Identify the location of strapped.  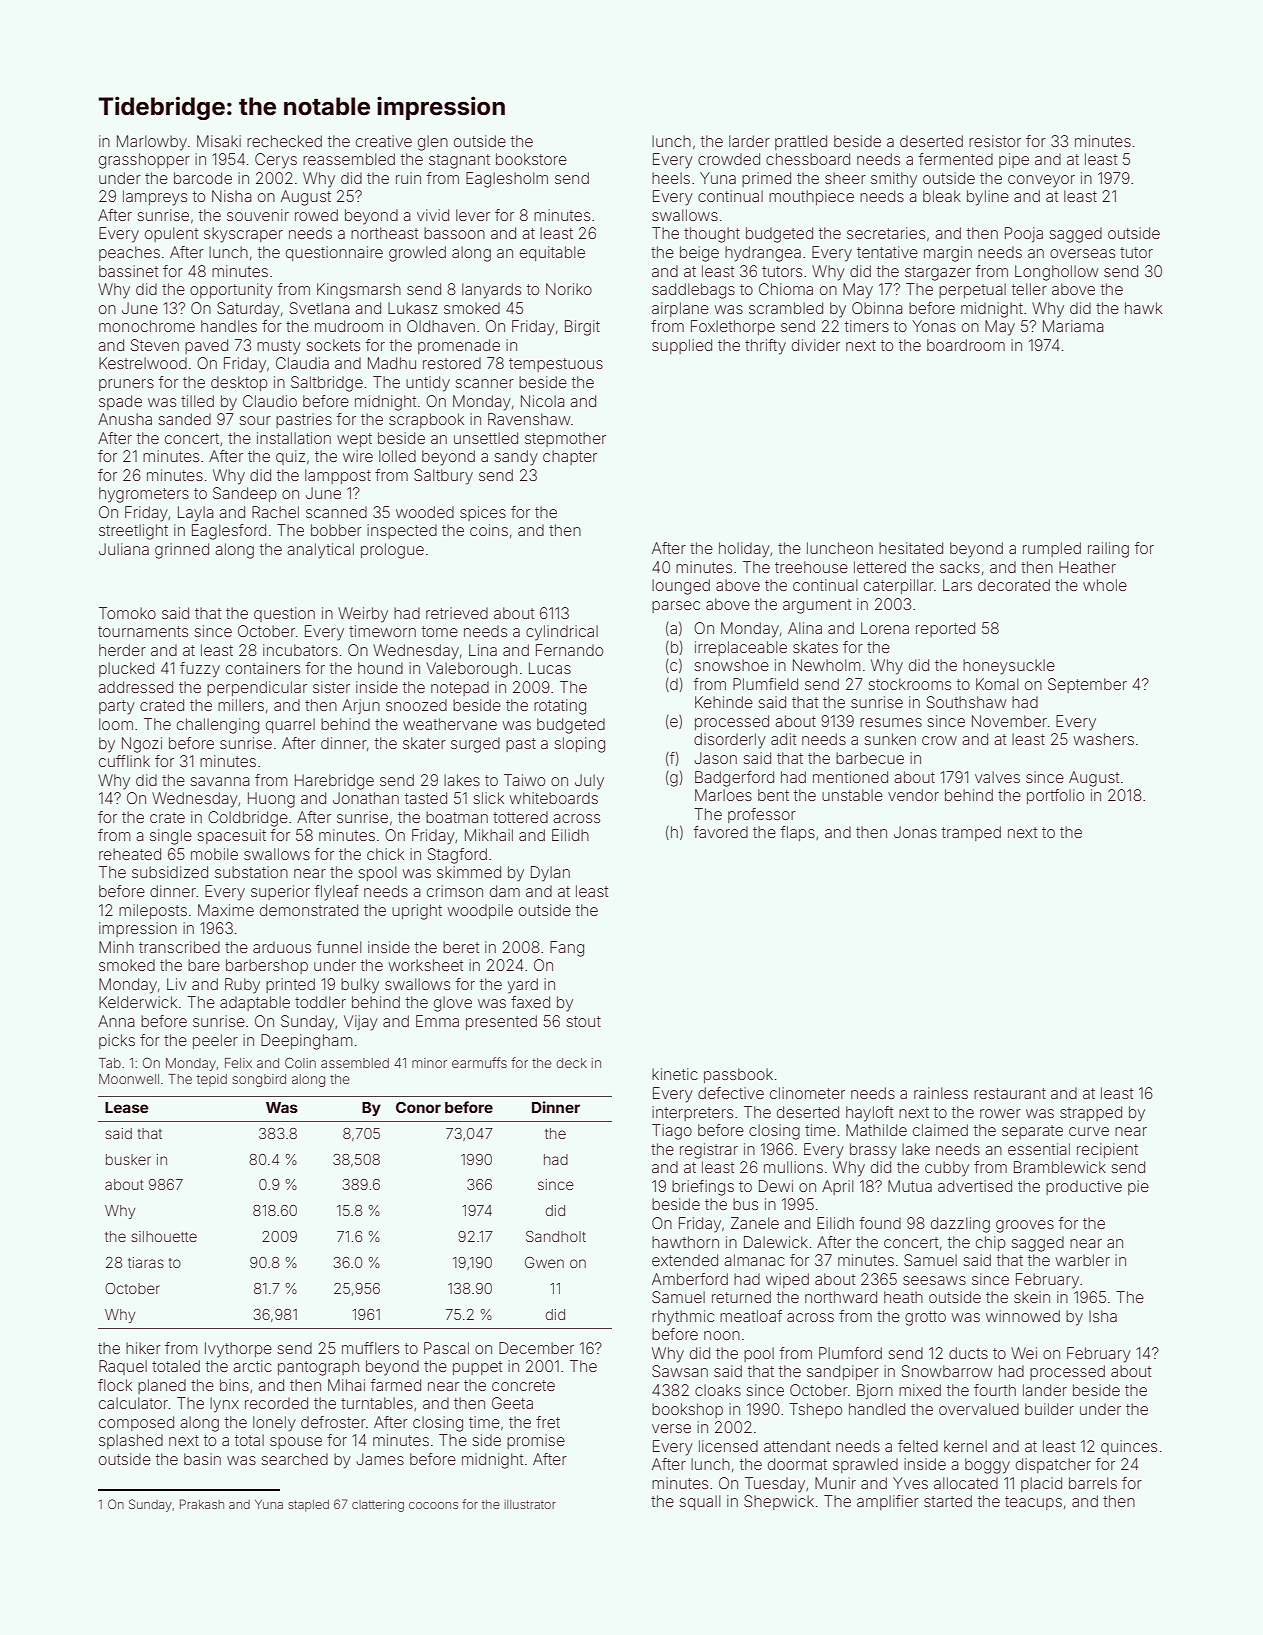
(1091, 1113).
